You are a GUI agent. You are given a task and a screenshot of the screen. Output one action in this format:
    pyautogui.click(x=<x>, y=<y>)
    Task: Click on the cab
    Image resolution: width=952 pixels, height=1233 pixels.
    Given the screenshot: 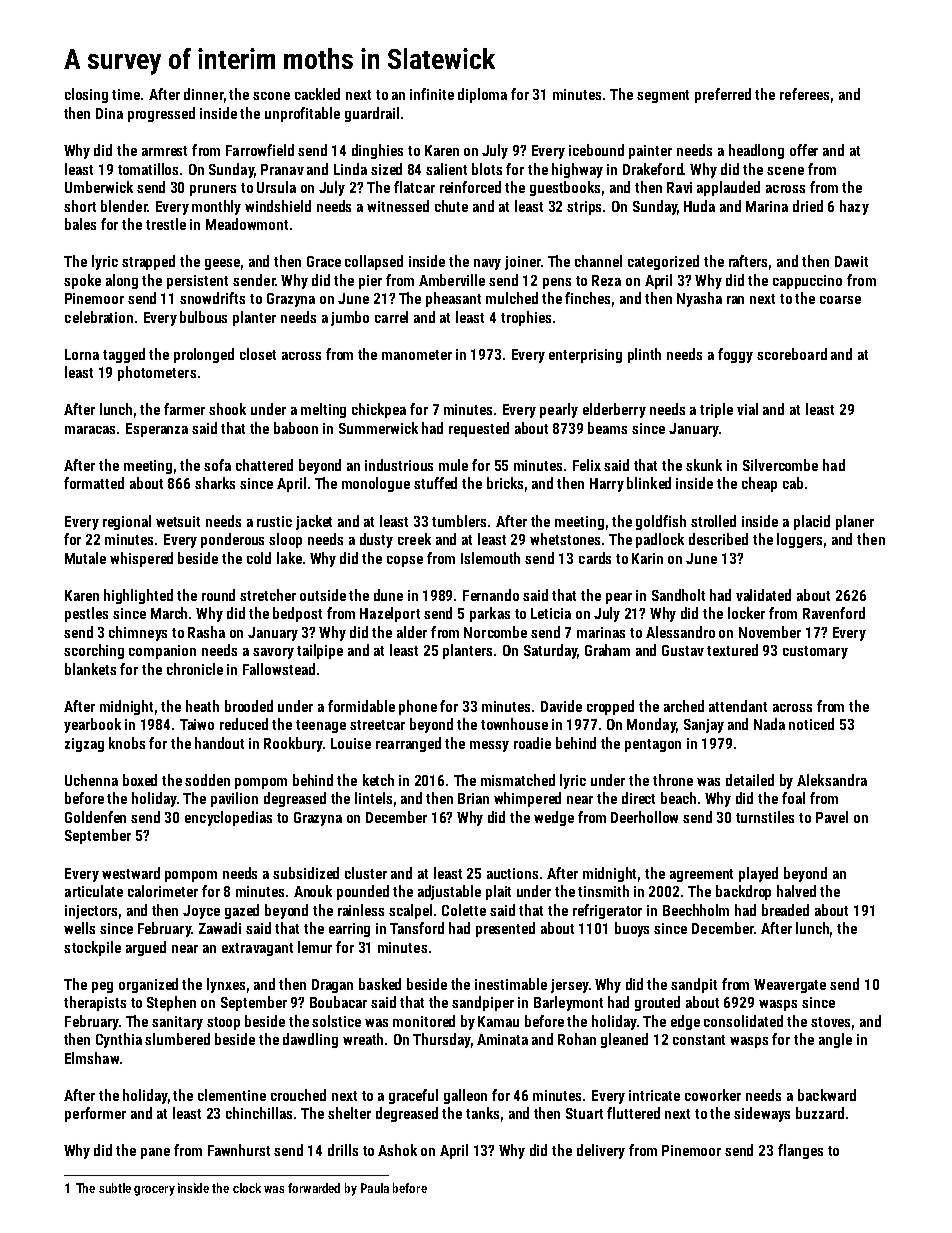 What is the action you would take?
    pyautogui.click(x=793, y=483)
